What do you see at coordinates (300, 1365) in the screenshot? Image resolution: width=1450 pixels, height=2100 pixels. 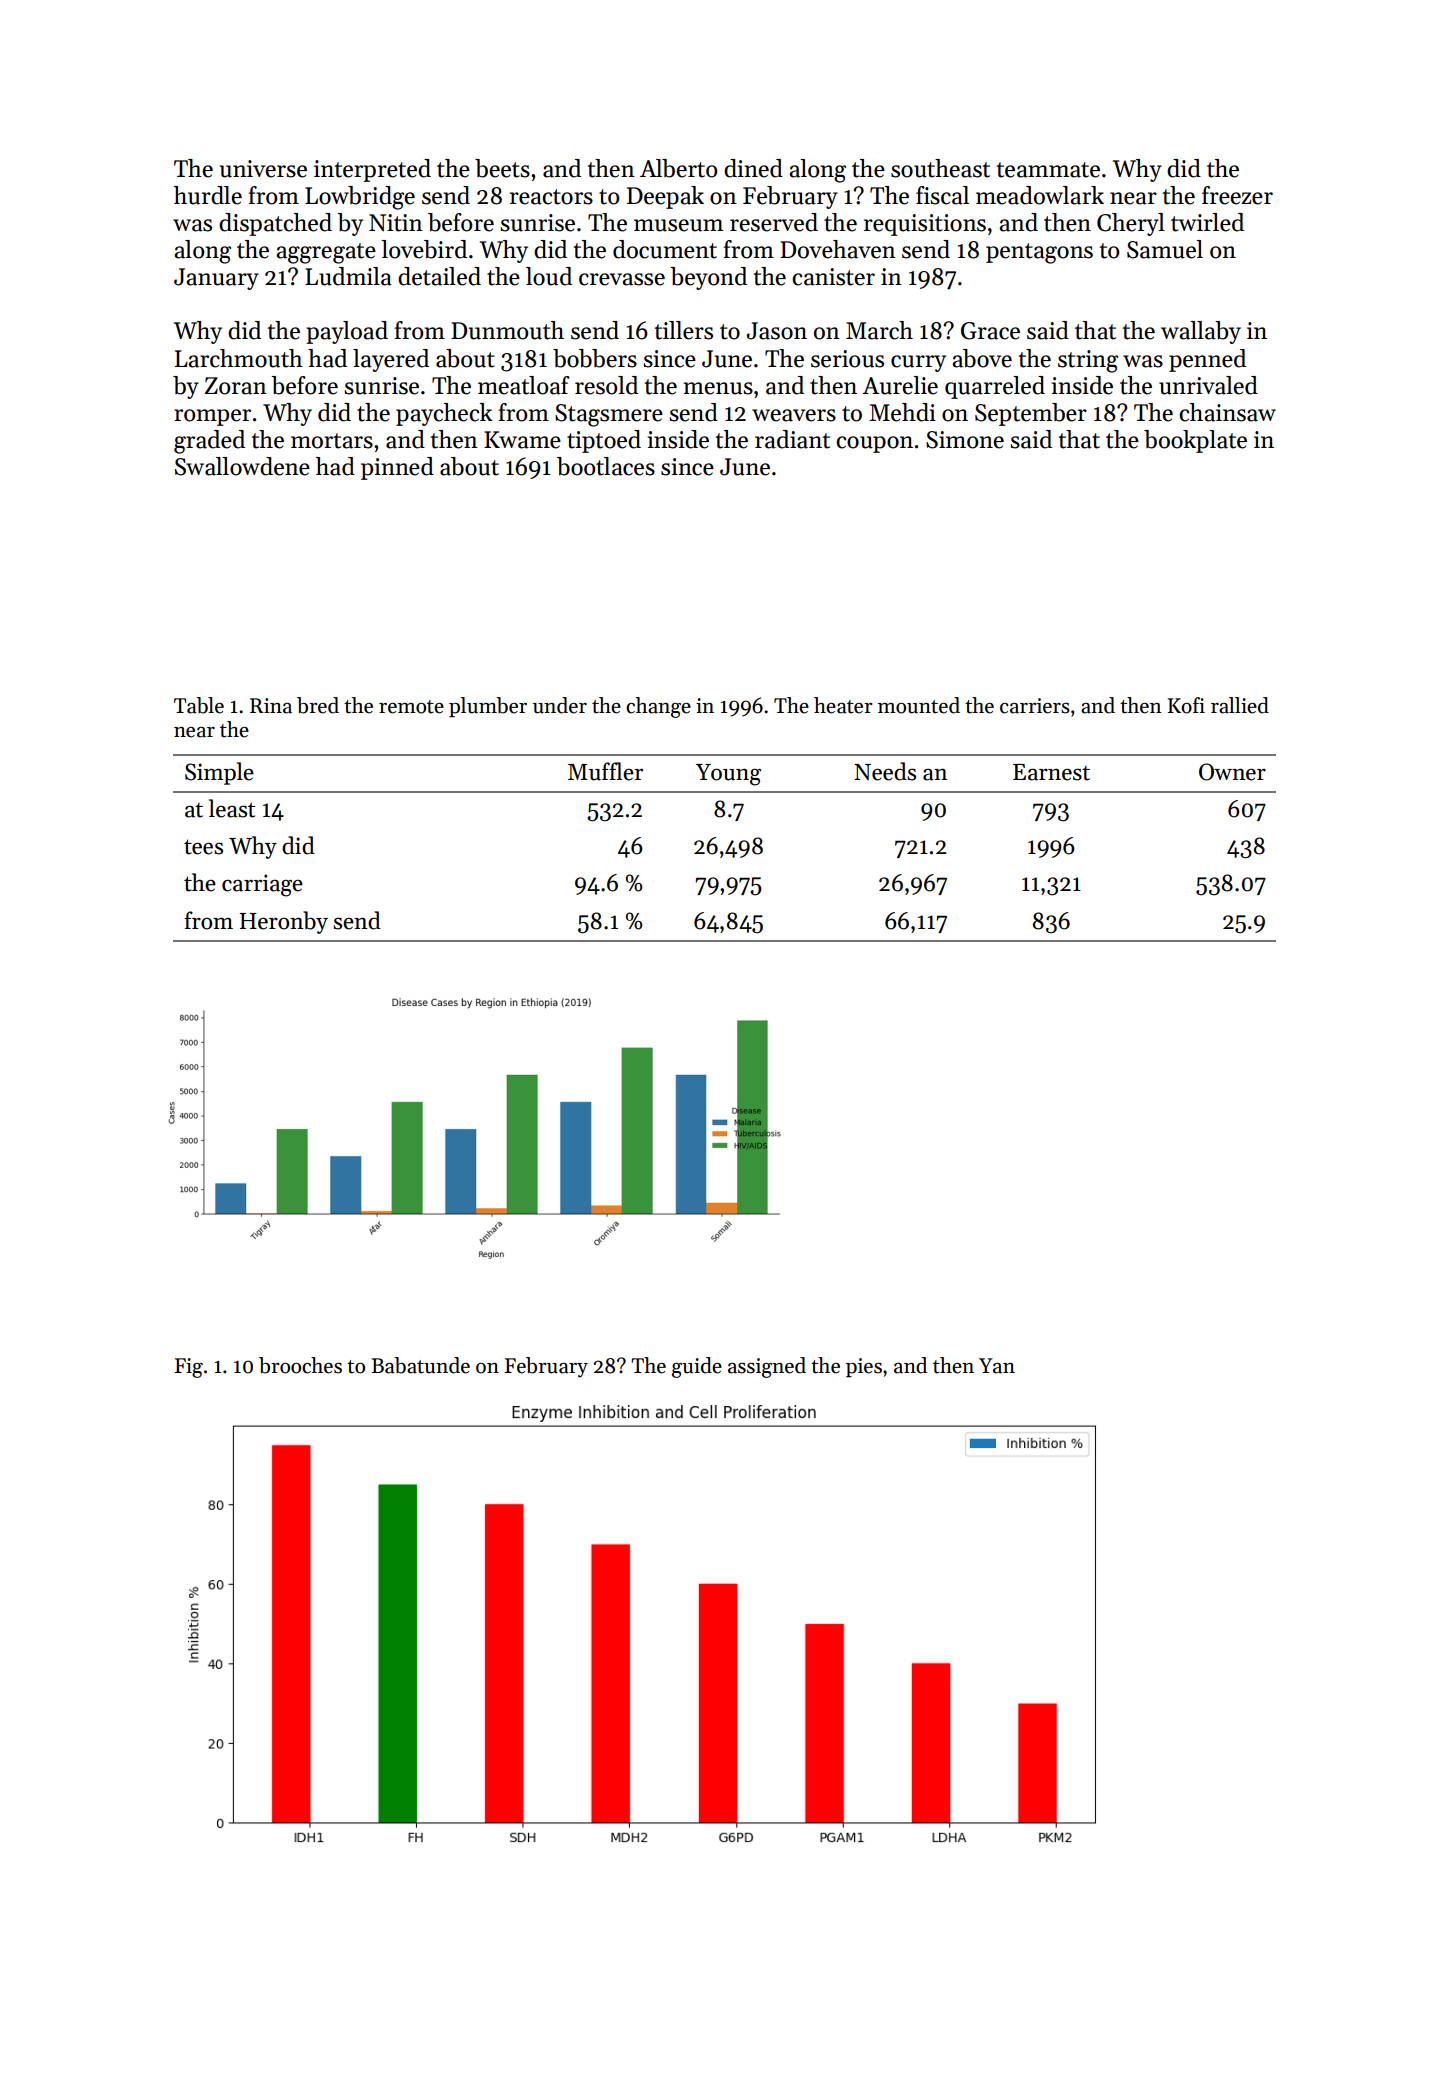 I see `brooches` at bounding box center [300, 1365].
